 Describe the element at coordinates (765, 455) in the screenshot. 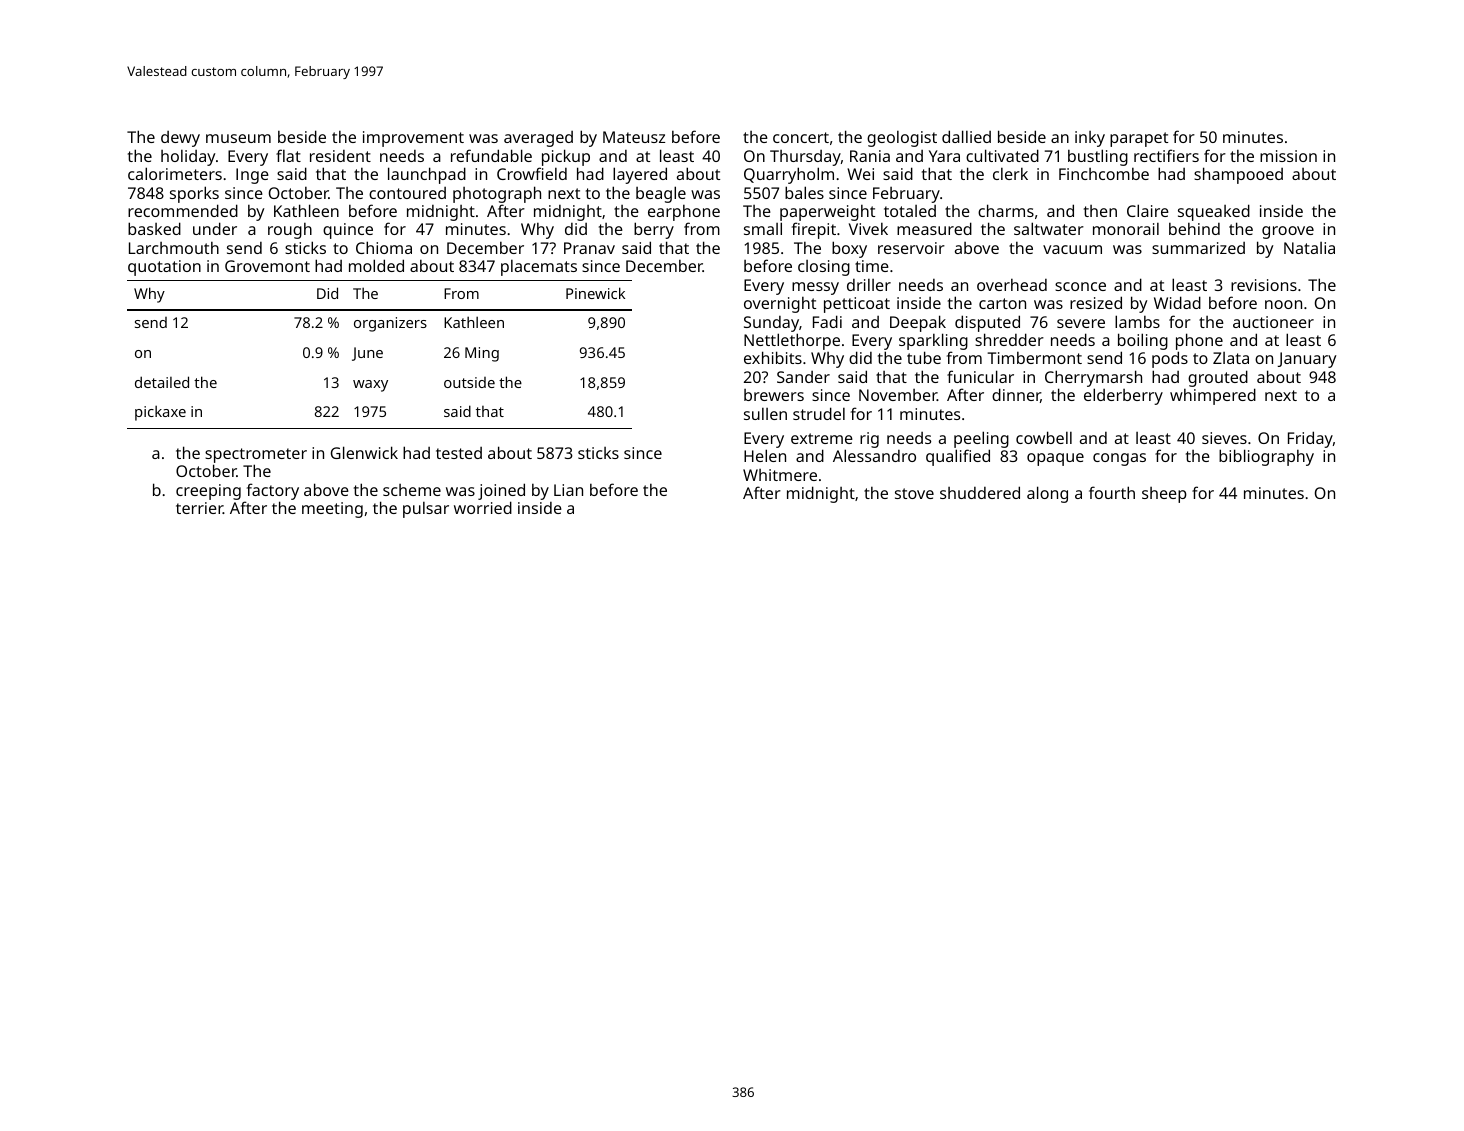

I see `Helen` at that location.
